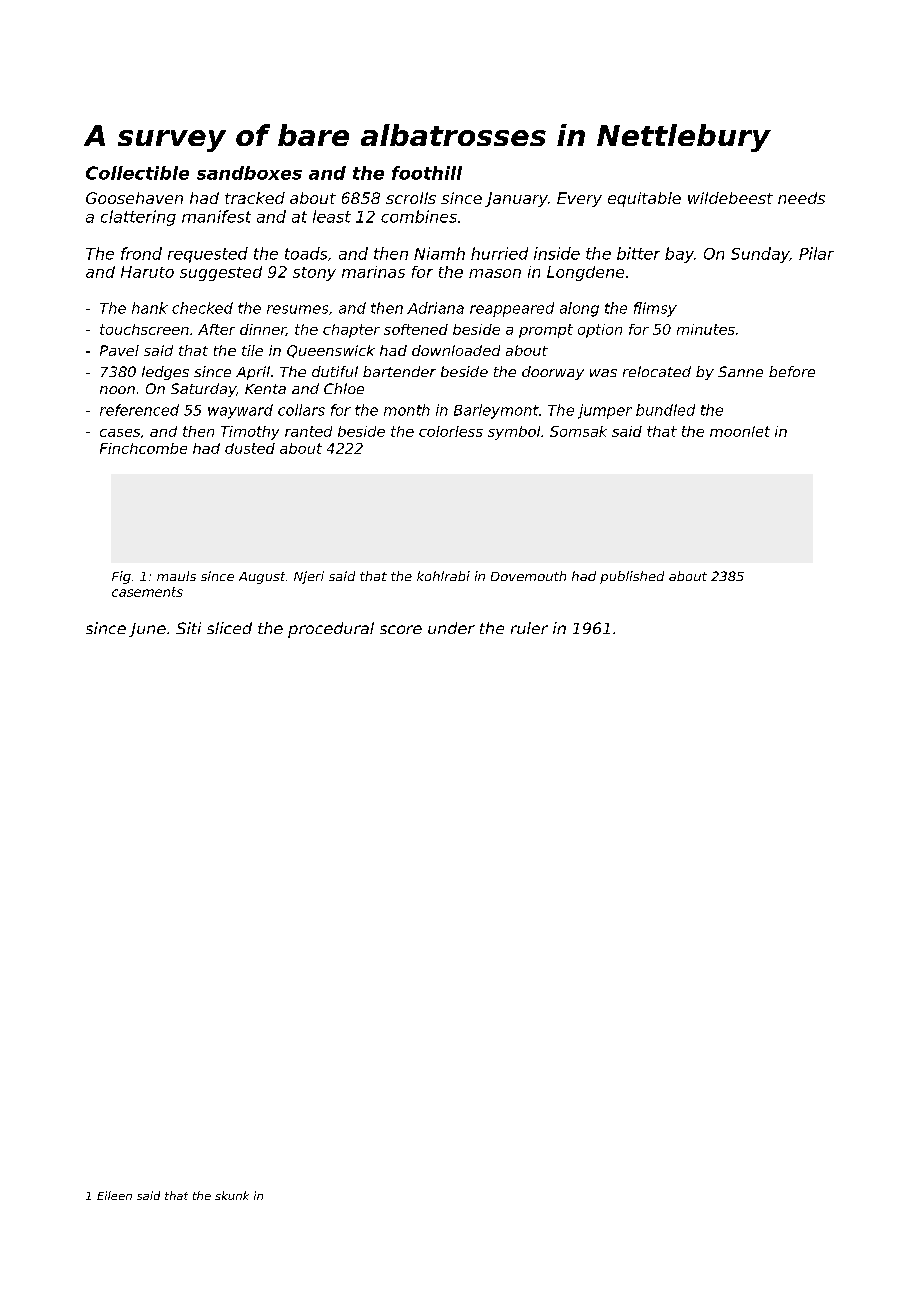  What do you see at coordinates (229, 628) in the image?
I see `sliced` at bounding box center [229, 628].
